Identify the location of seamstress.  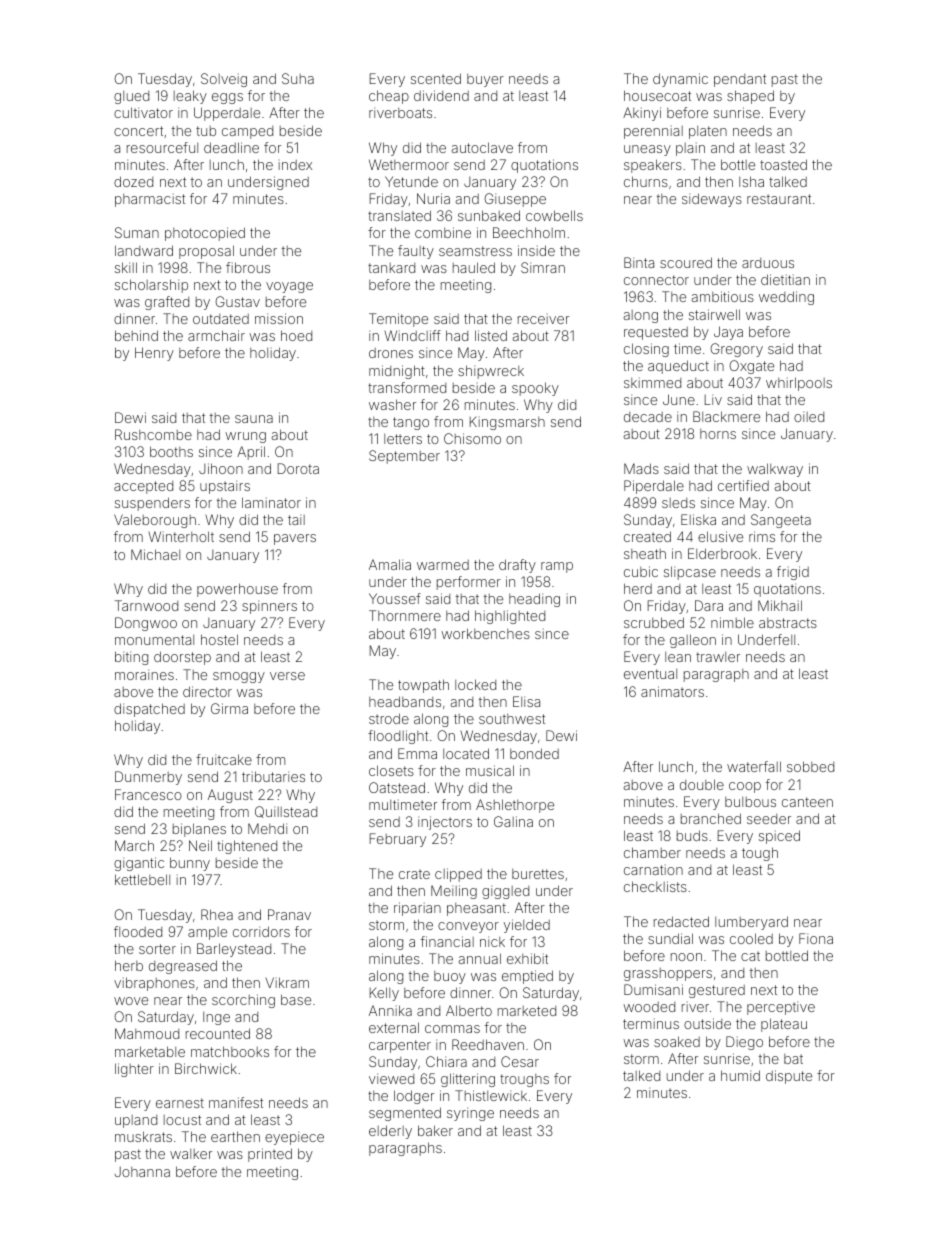
(475, 251).
